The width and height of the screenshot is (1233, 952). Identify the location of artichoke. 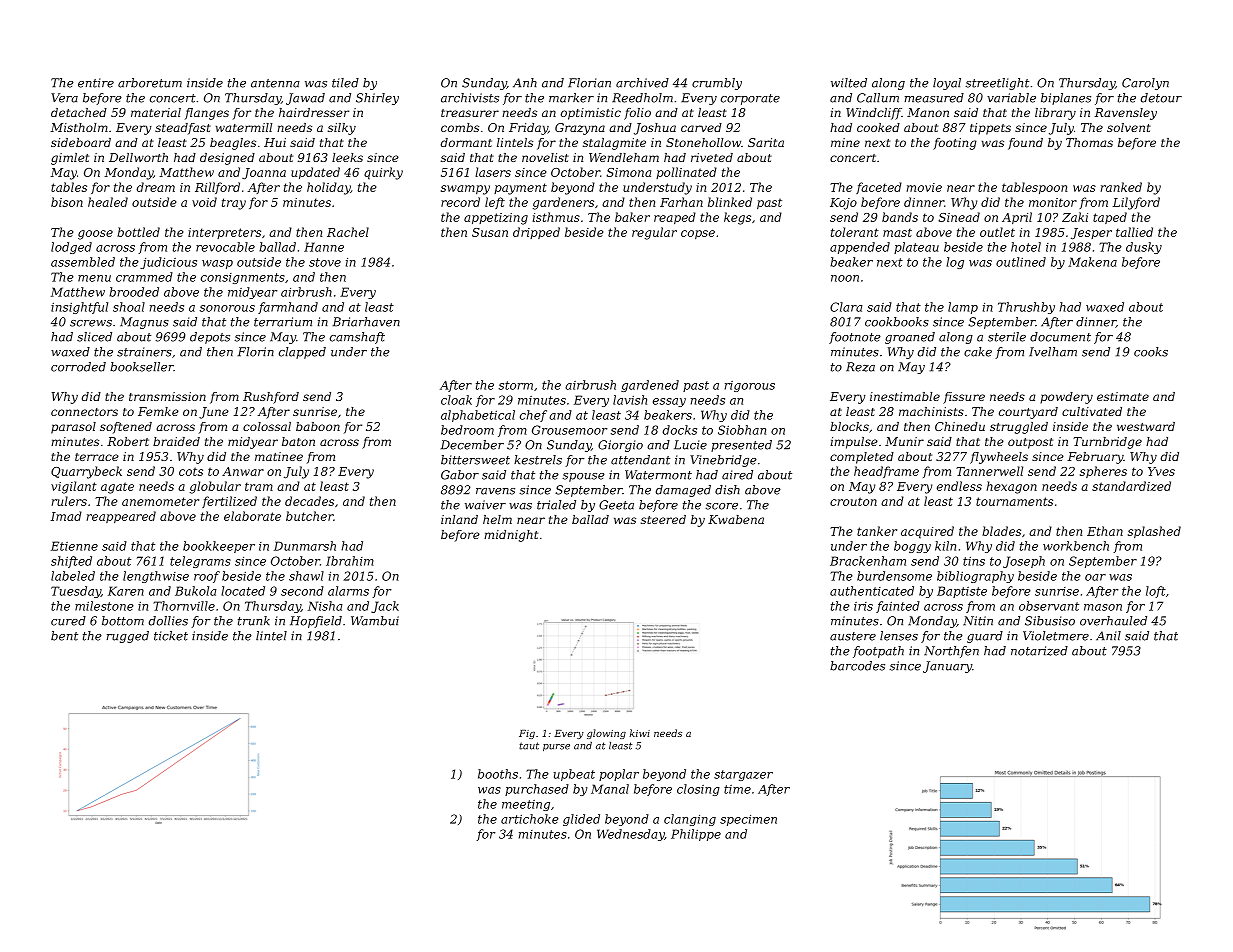
(530, 819).
